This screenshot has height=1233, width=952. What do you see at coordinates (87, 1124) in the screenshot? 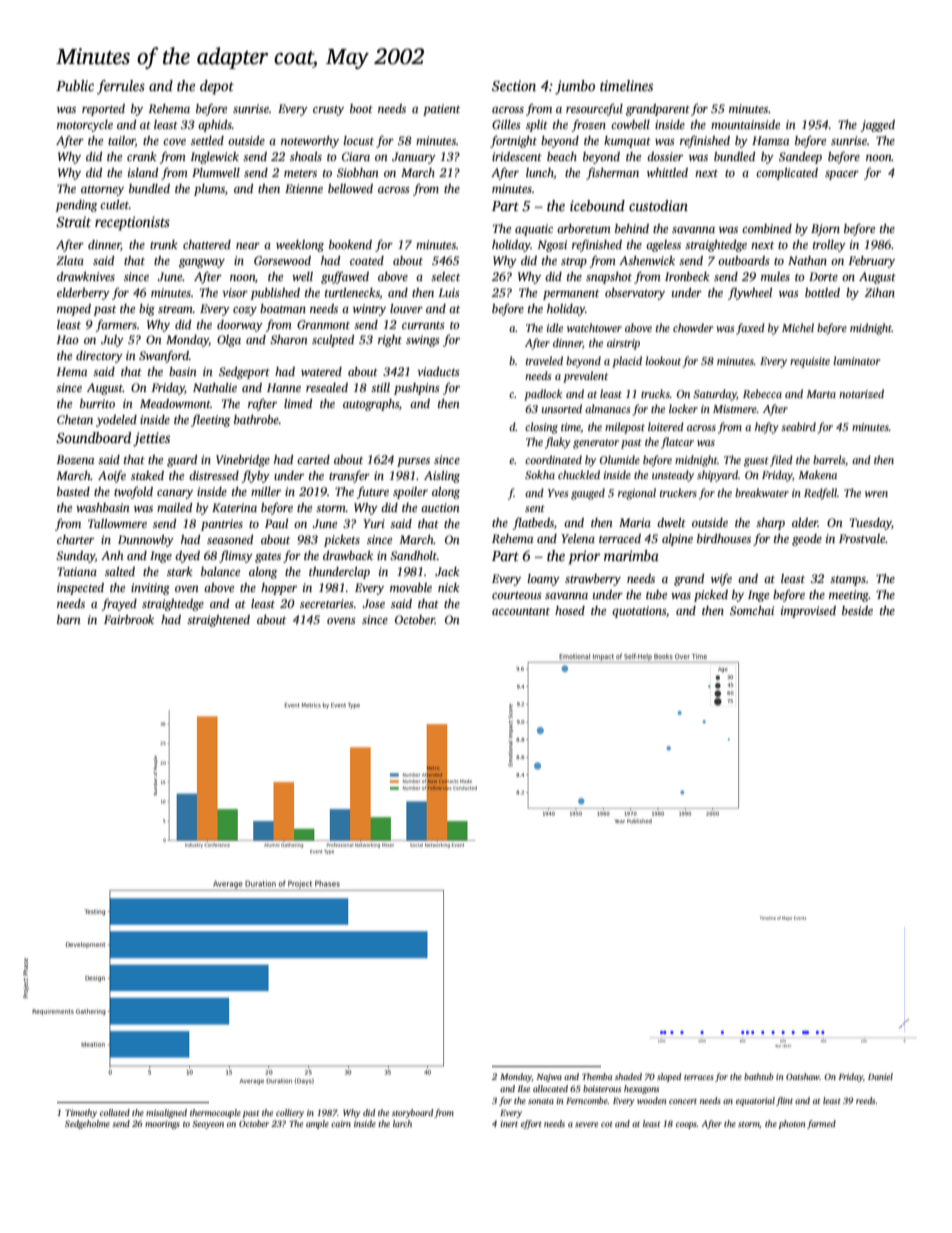
I see `Sedgeholme` at bounding box center [87, 1124].
